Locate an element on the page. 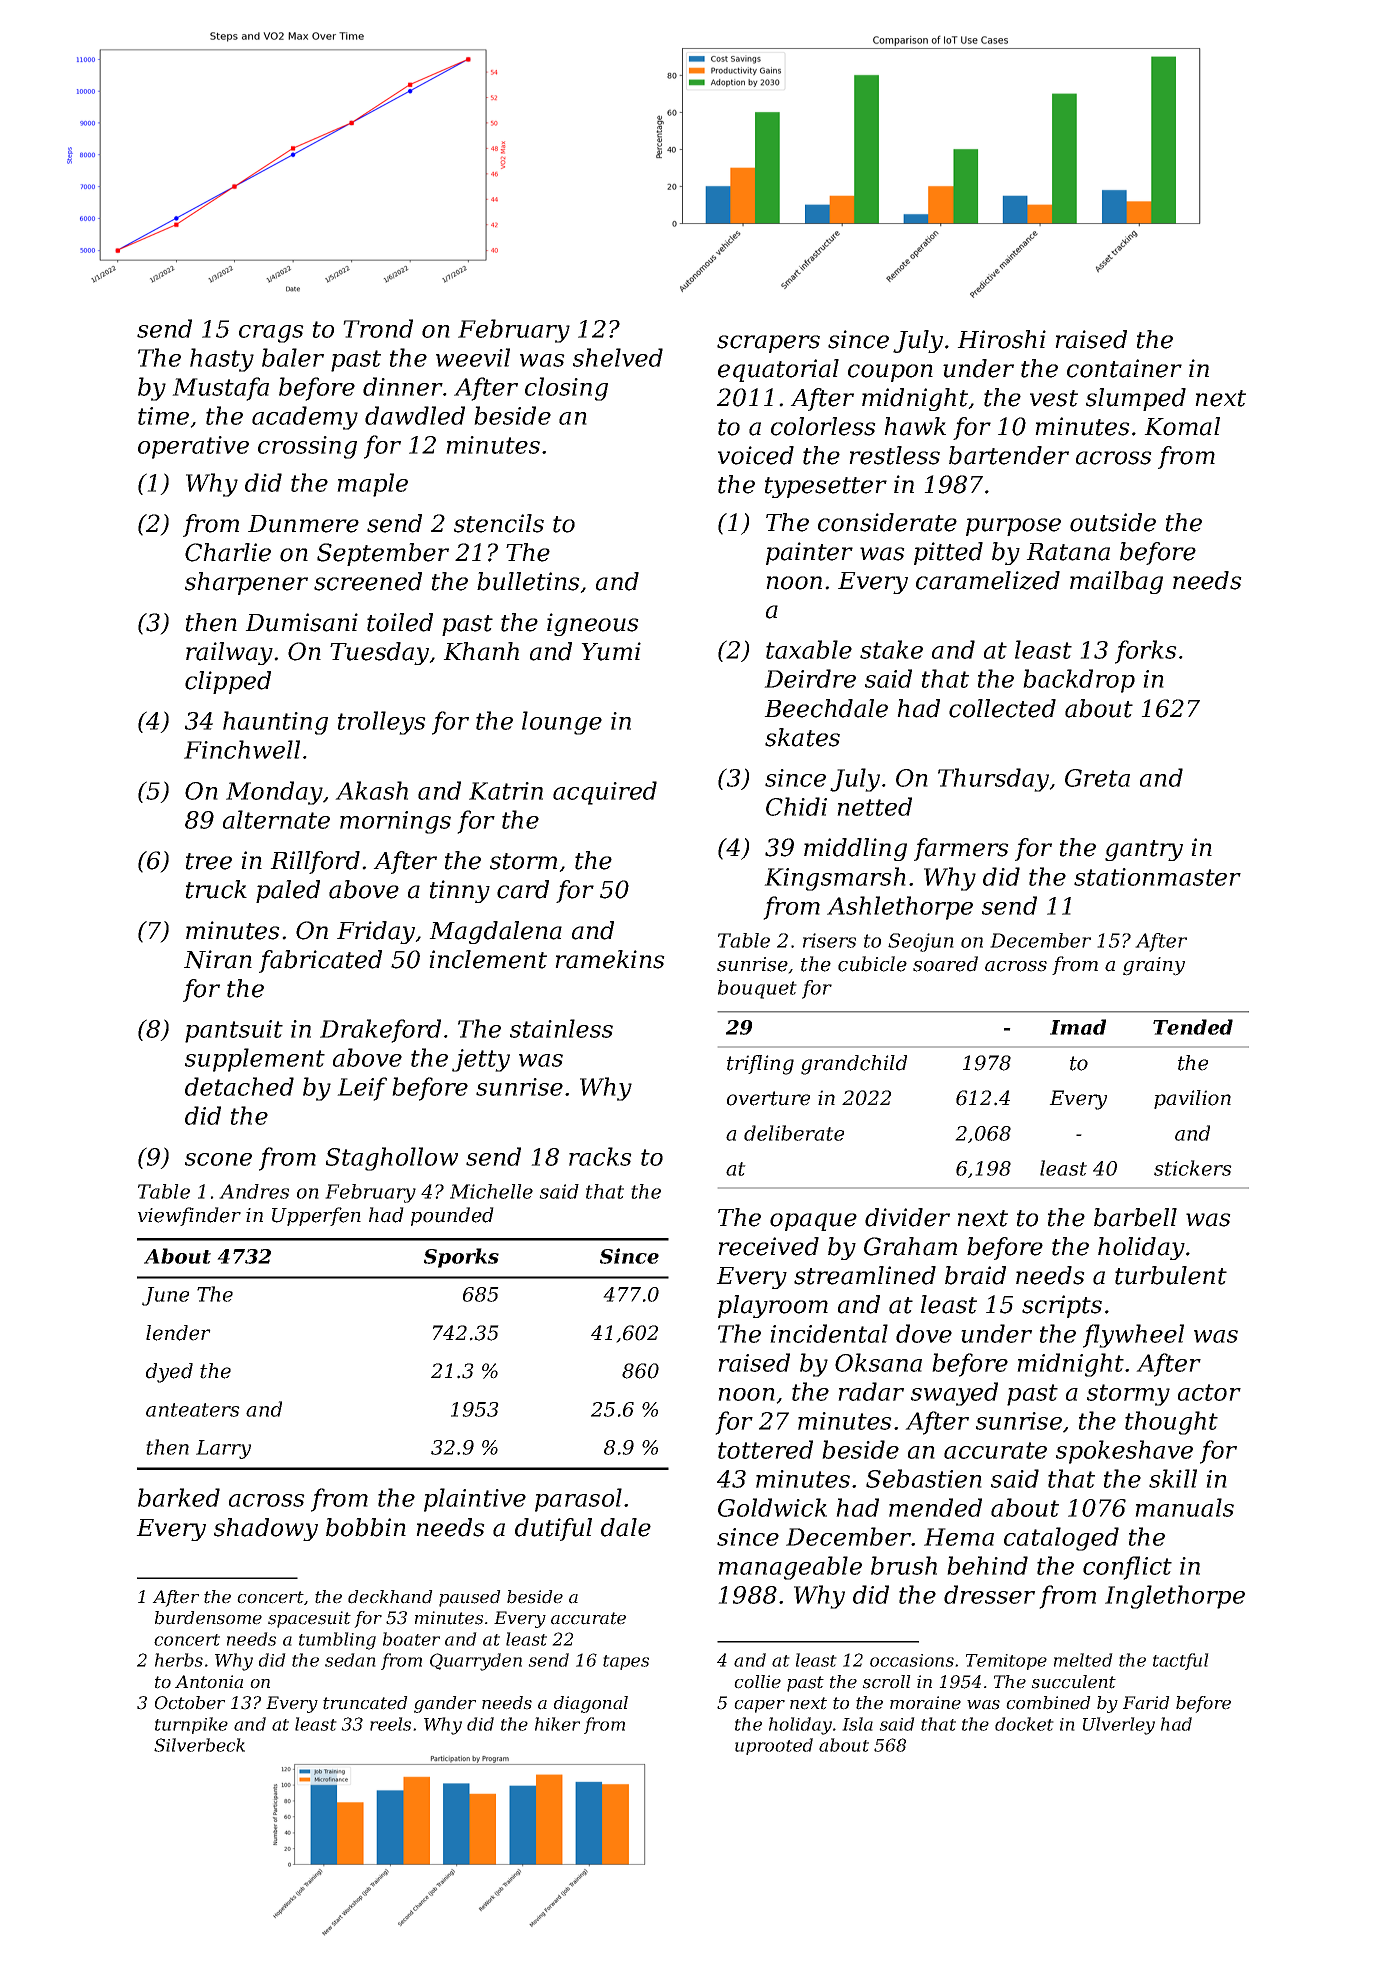 Image resolution: width=1386 pixels, height=1969 pixels. risers is located at coordinates (829, 940).
